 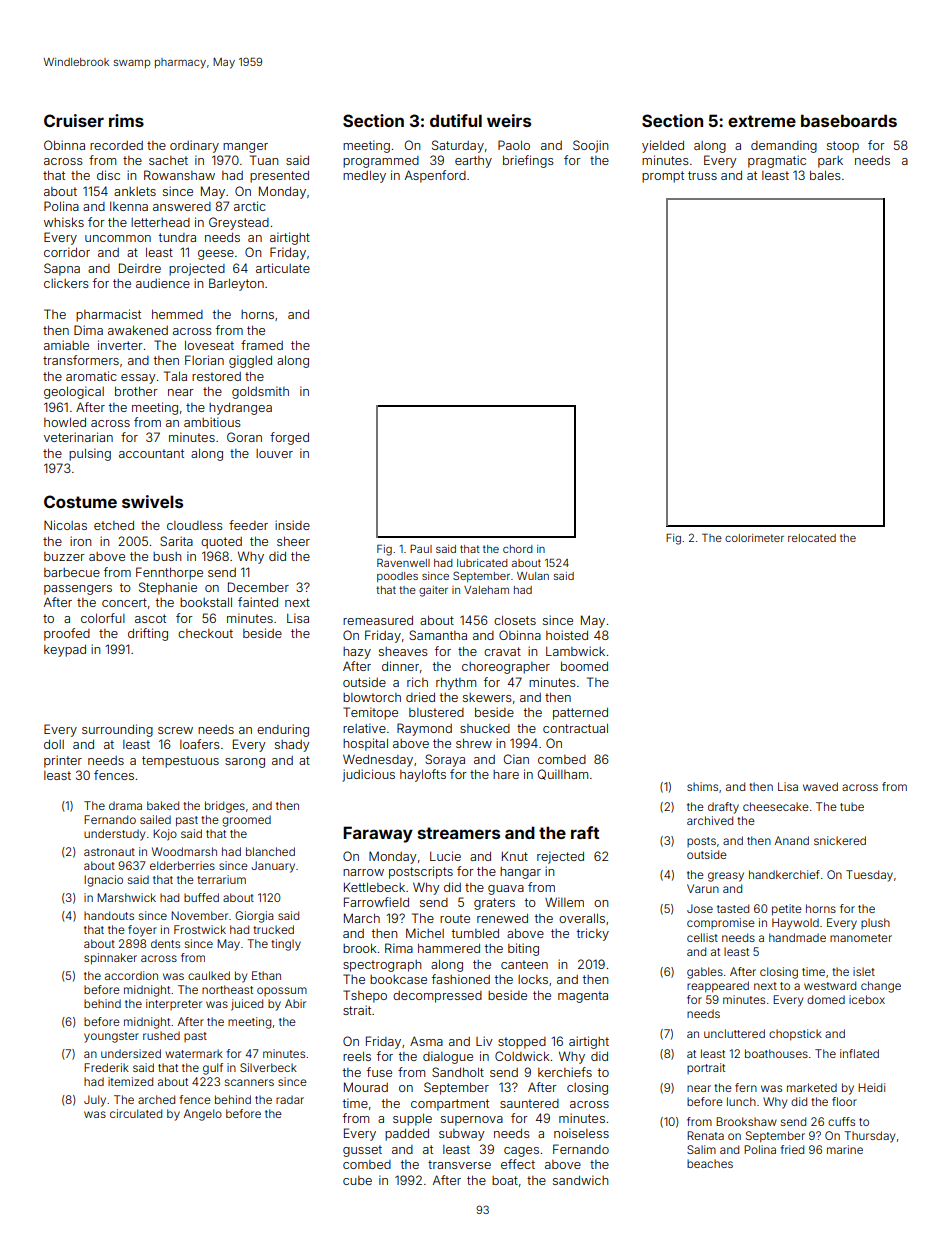 I want to click on medley, so click(x=364, y=176).
